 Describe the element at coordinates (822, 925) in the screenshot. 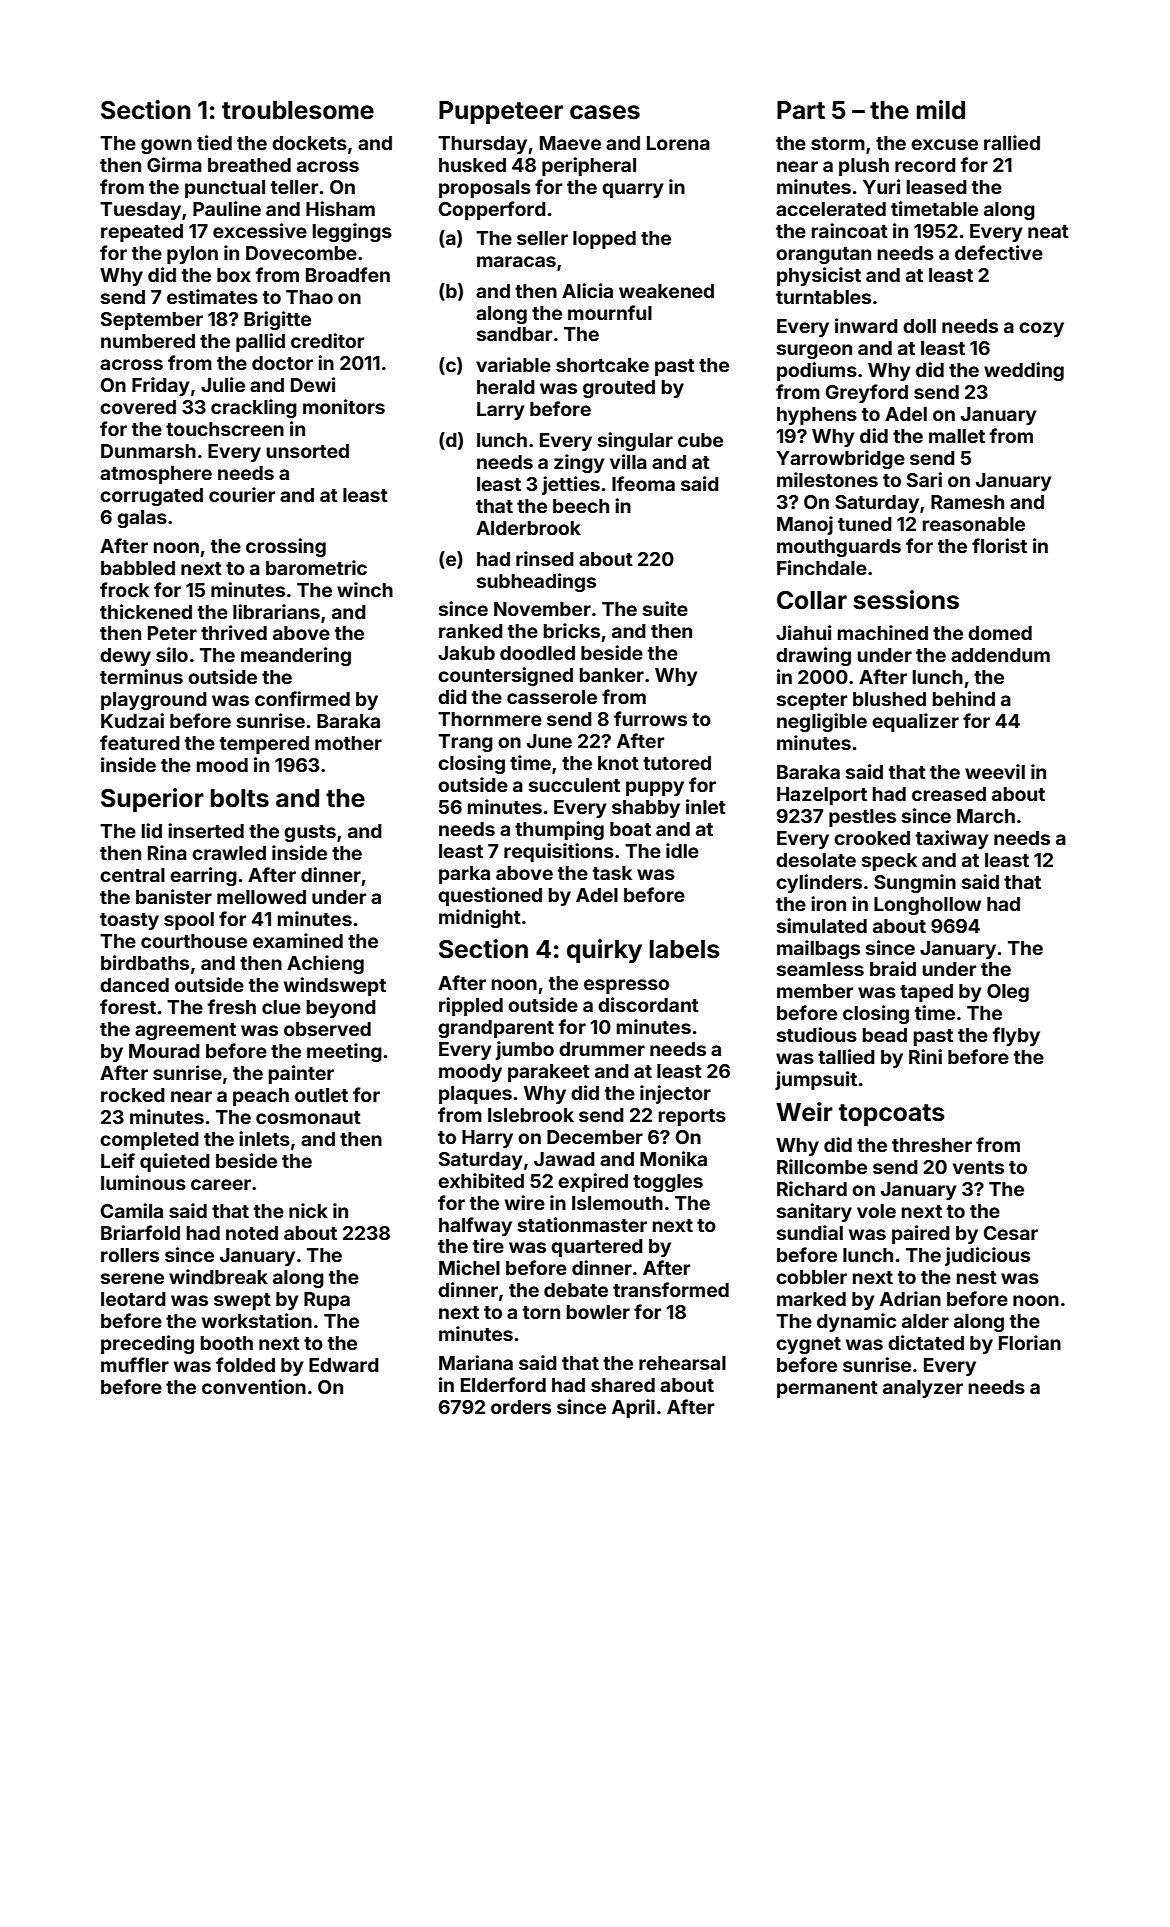

I see `simulated` at that location.
